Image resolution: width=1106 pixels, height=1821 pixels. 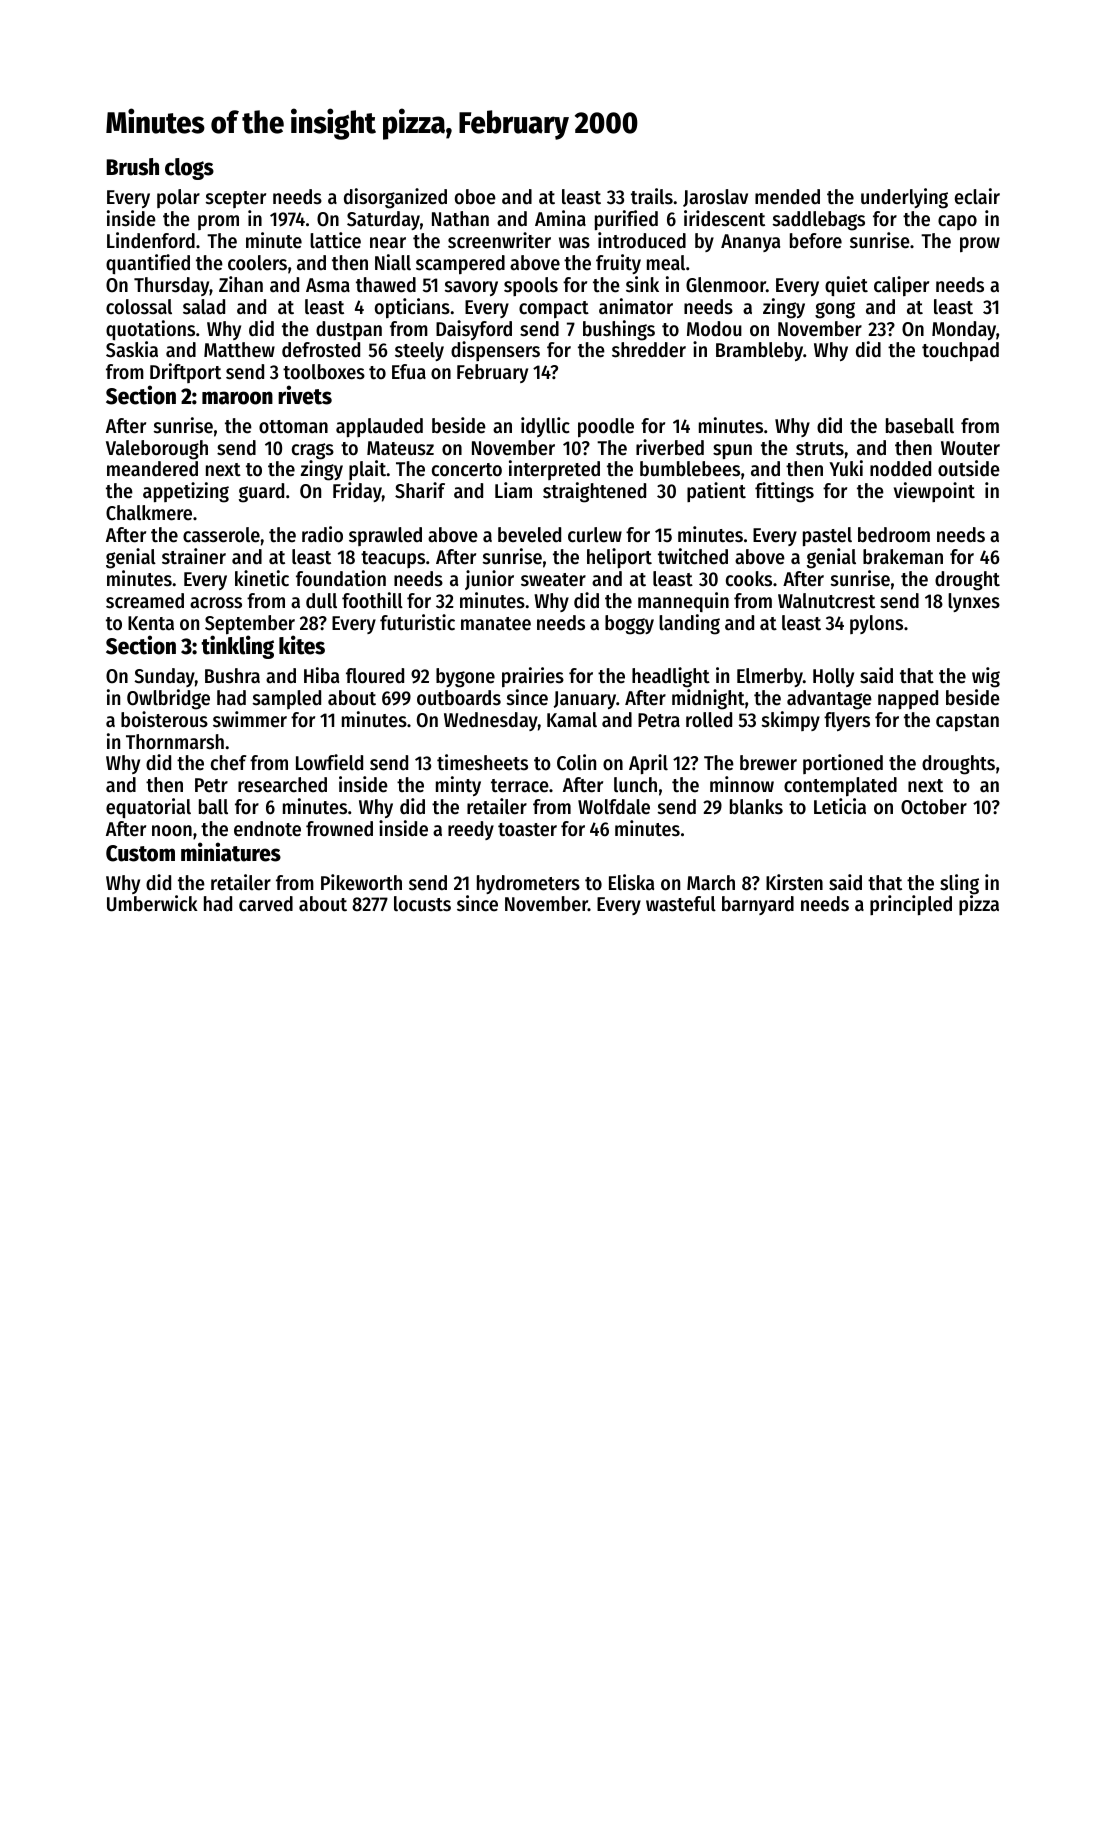 I want to click on touchpad, so click(x=960, y=351).
